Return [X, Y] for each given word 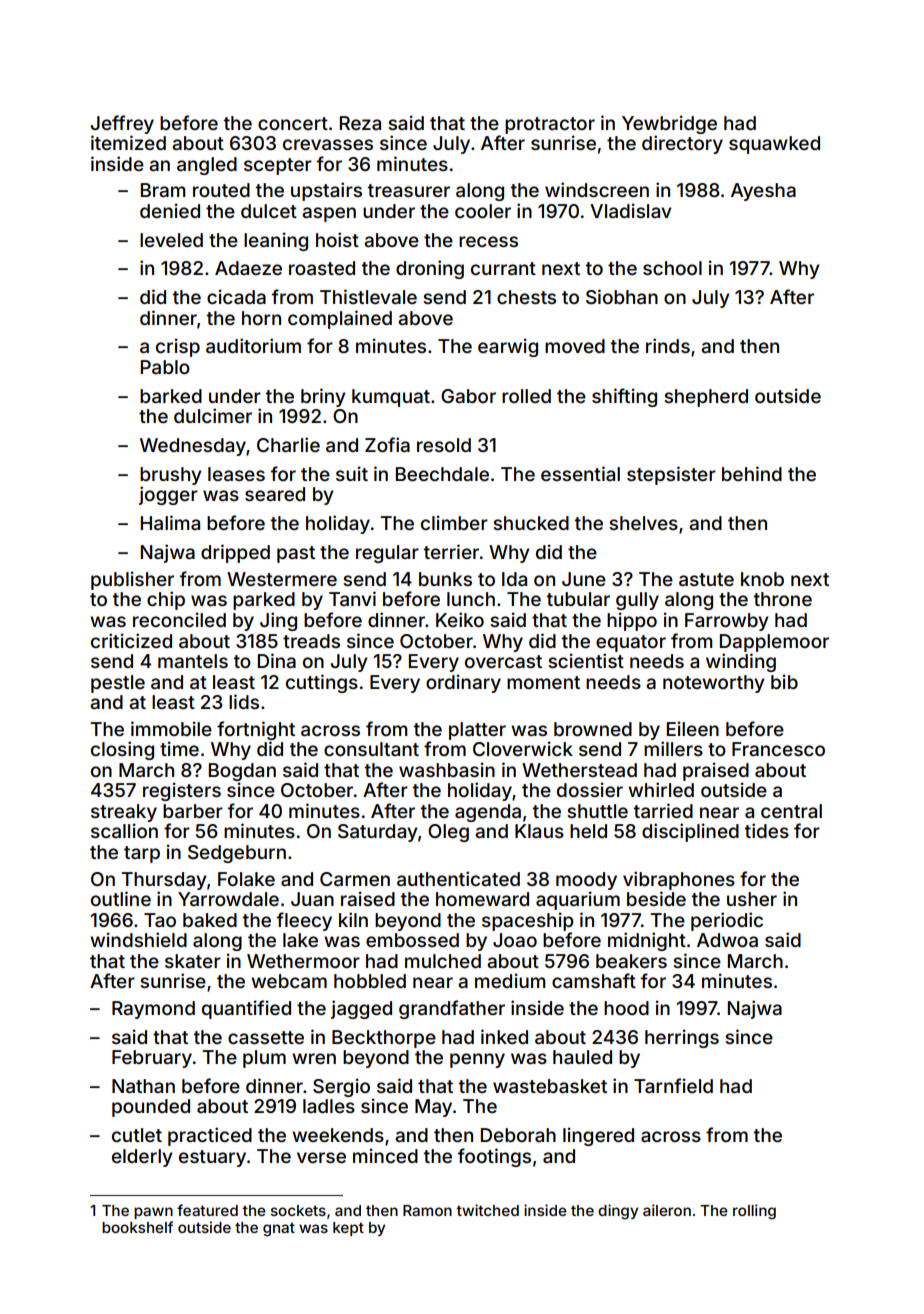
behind [752, 473]
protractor [550, 125]
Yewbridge [669, 124]
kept [348, 1229]
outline [121, 898]
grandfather [452, 1009]
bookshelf [137, 1227]
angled [207, 166]
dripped [235, 553]
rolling [754, 1212]
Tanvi [352, 598]
